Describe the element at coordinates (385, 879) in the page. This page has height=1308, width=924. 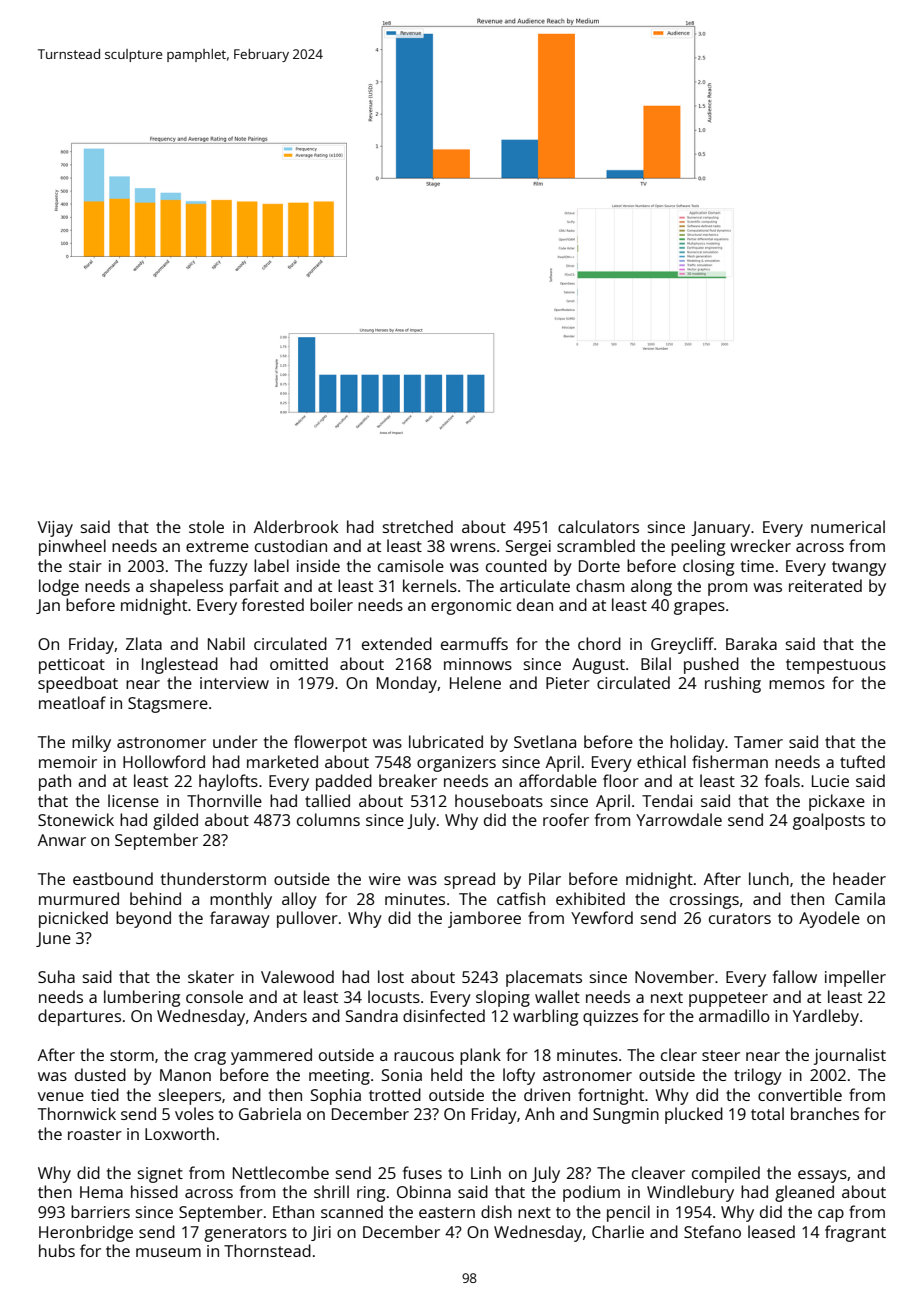
I see `wire` at that location.
